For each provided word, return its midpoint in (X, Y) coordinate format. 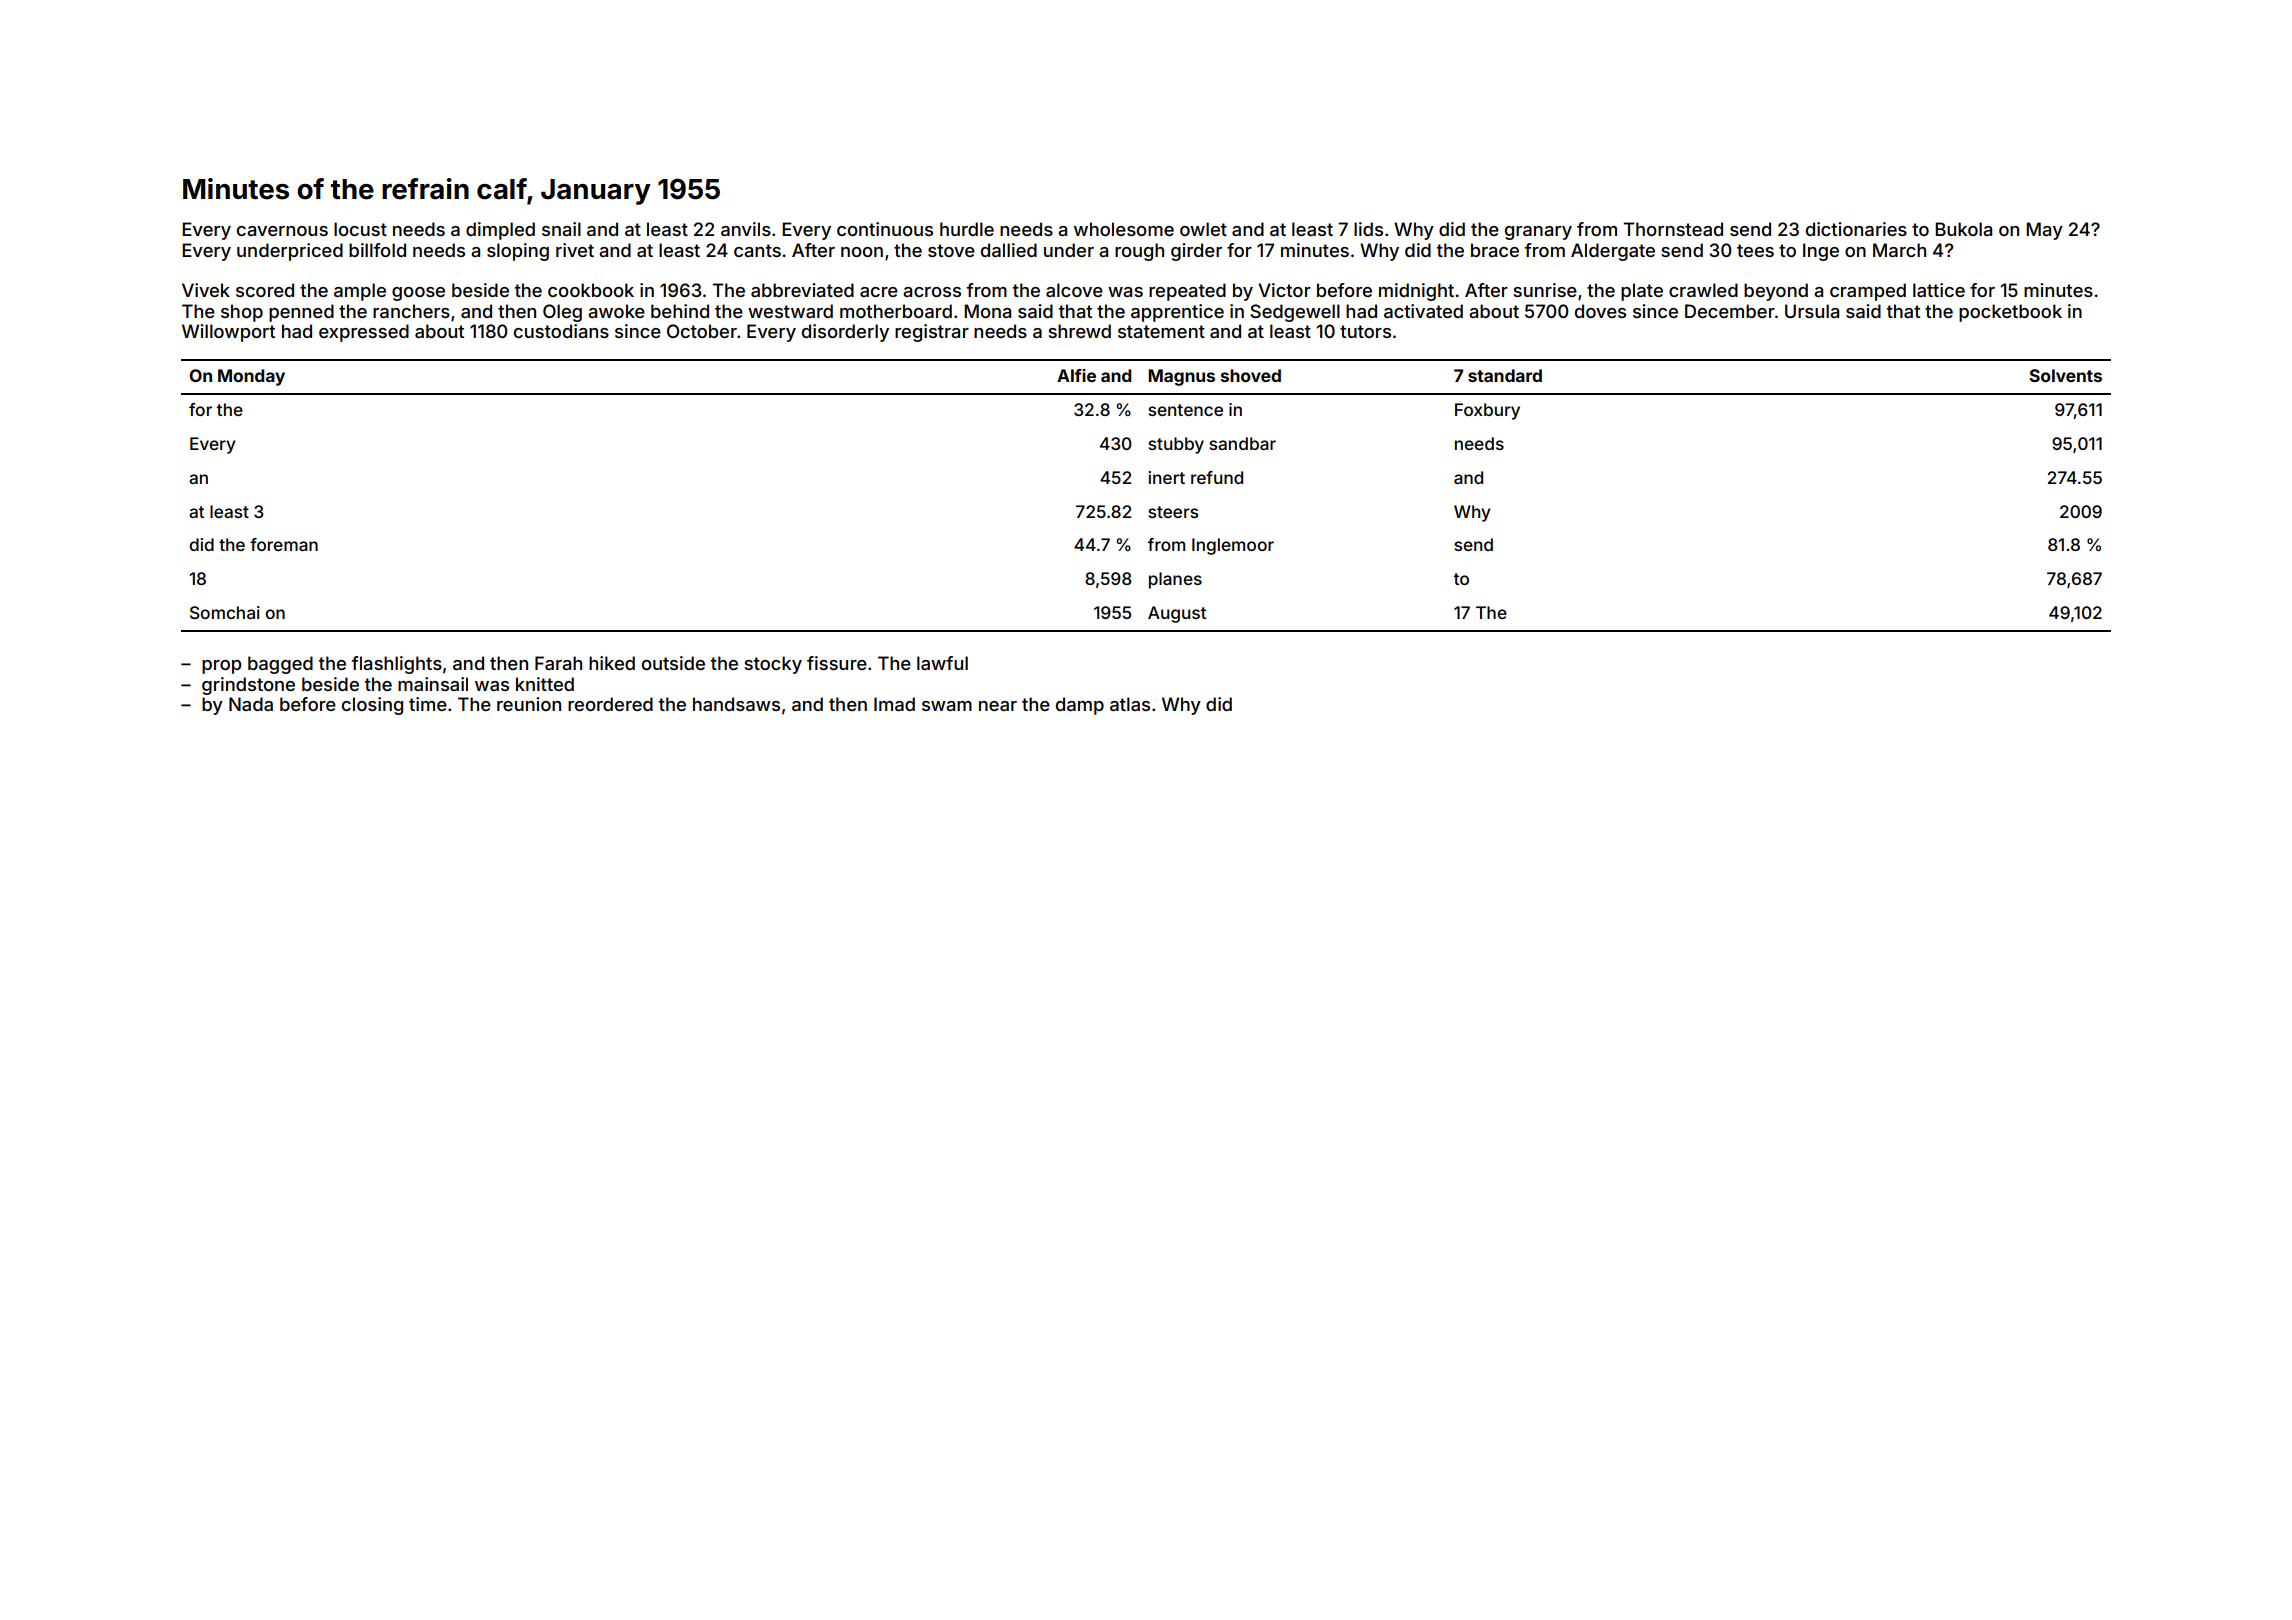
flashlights (396, 665)
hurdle (967, 229)
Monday (251, 377)
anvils (746, 229)
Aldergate (1613, 252)
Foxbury (1487, 411)
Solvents (2065, 375)
